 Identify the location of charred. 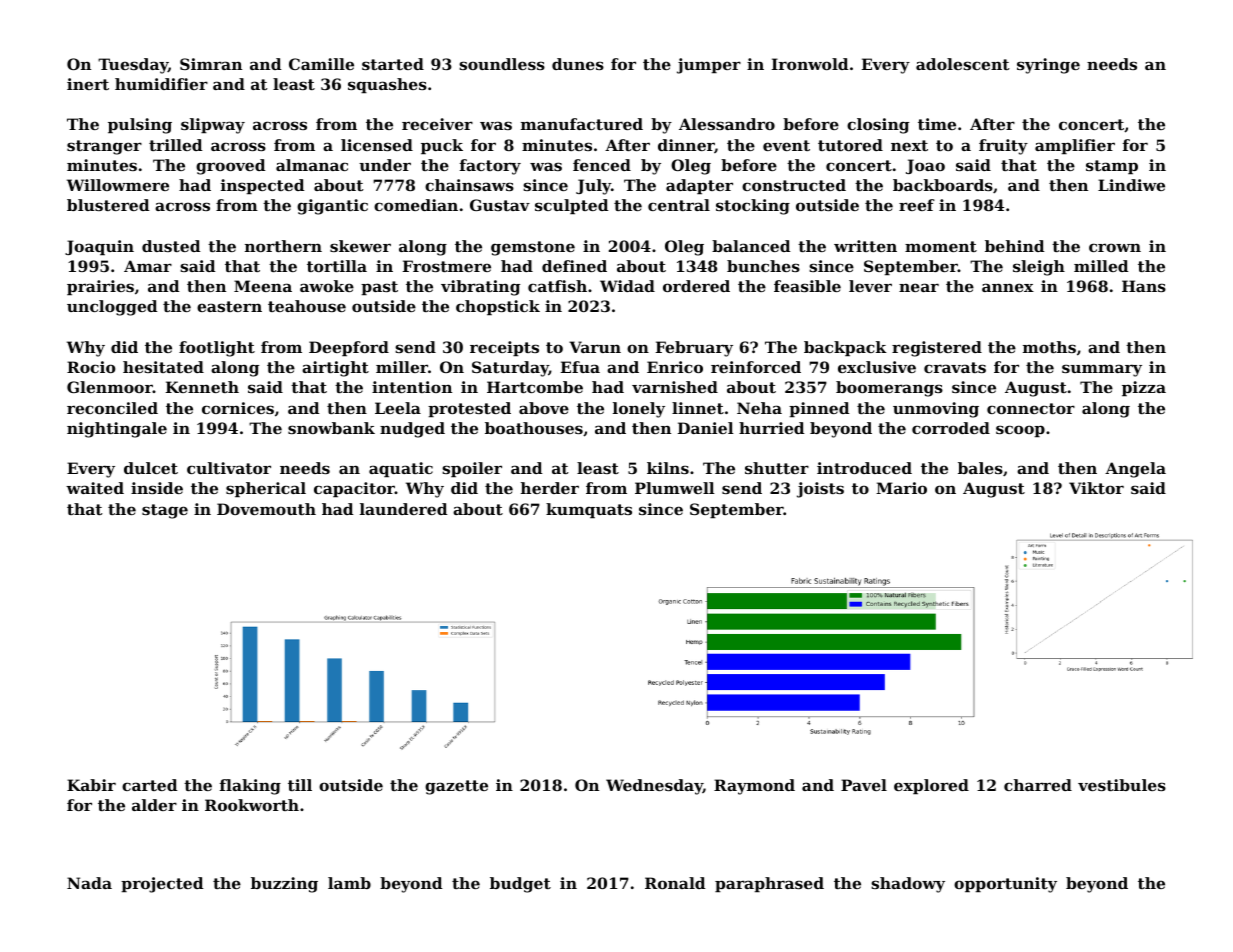
(1038, 785).
